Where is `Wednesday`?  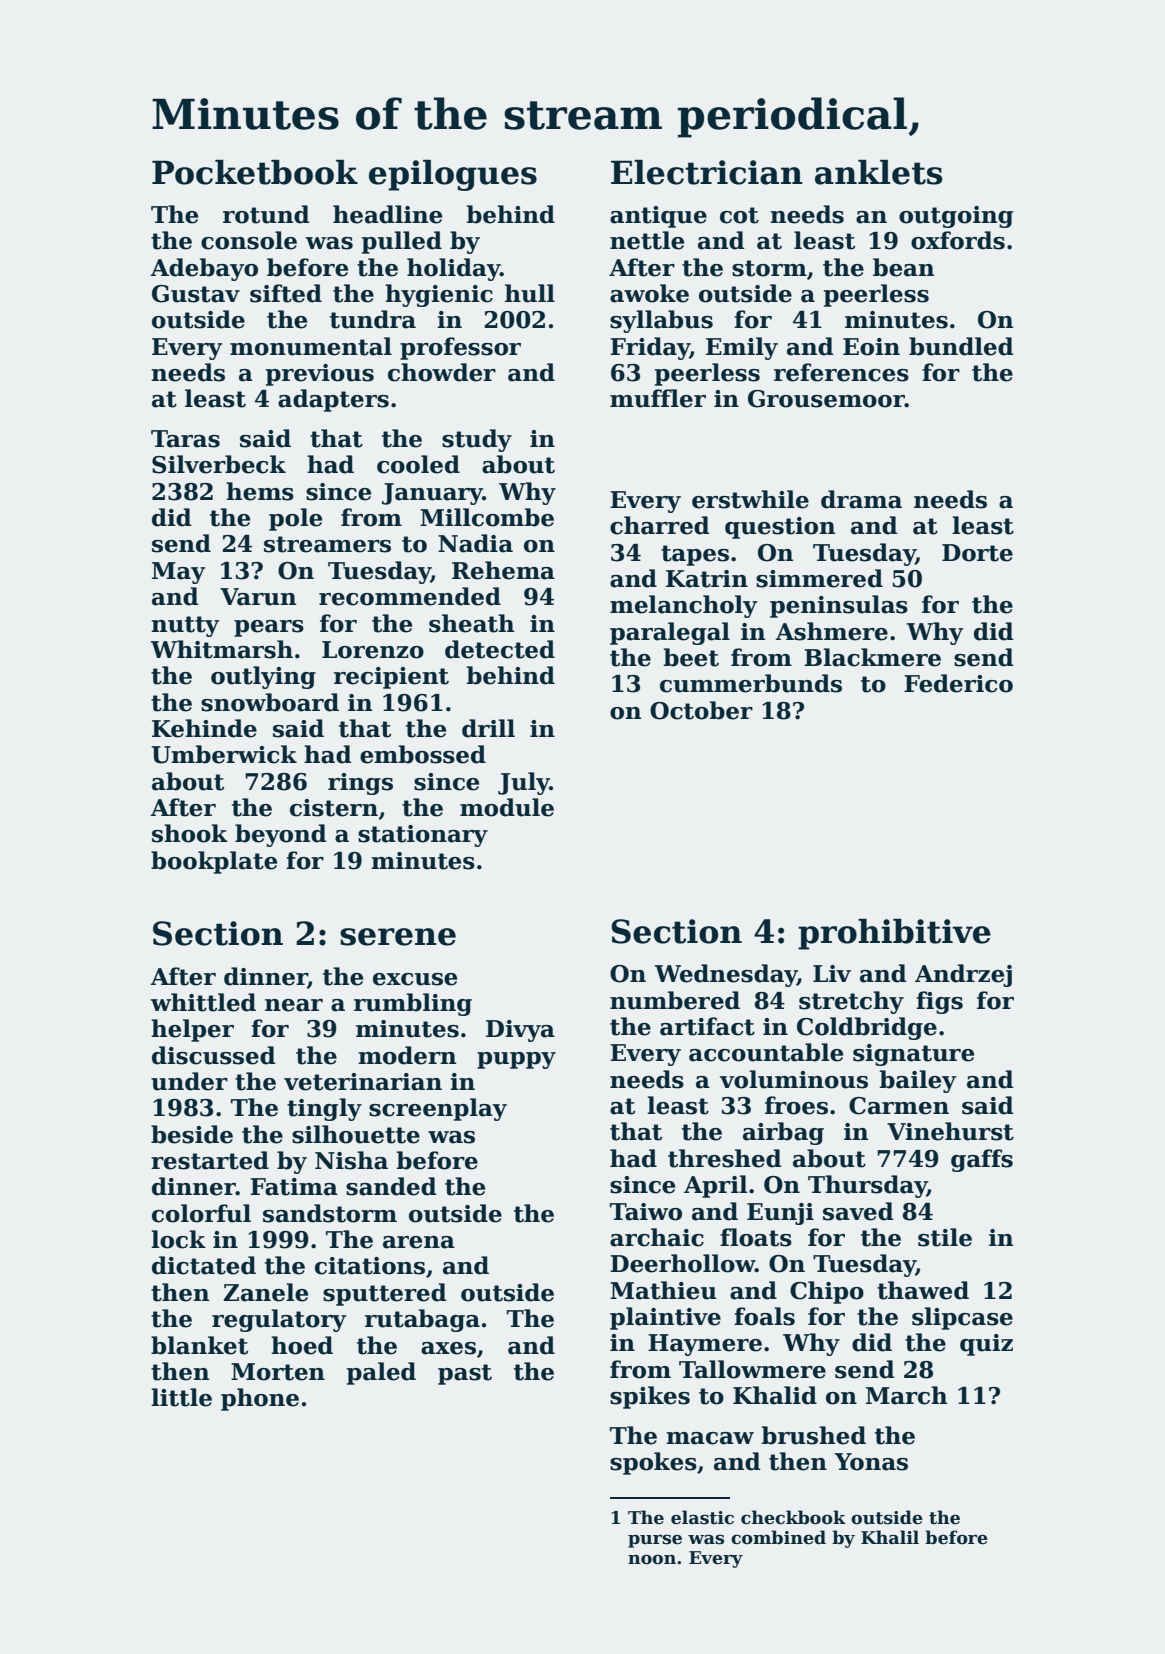
Wednesday is located at coordinates (726, 975).
